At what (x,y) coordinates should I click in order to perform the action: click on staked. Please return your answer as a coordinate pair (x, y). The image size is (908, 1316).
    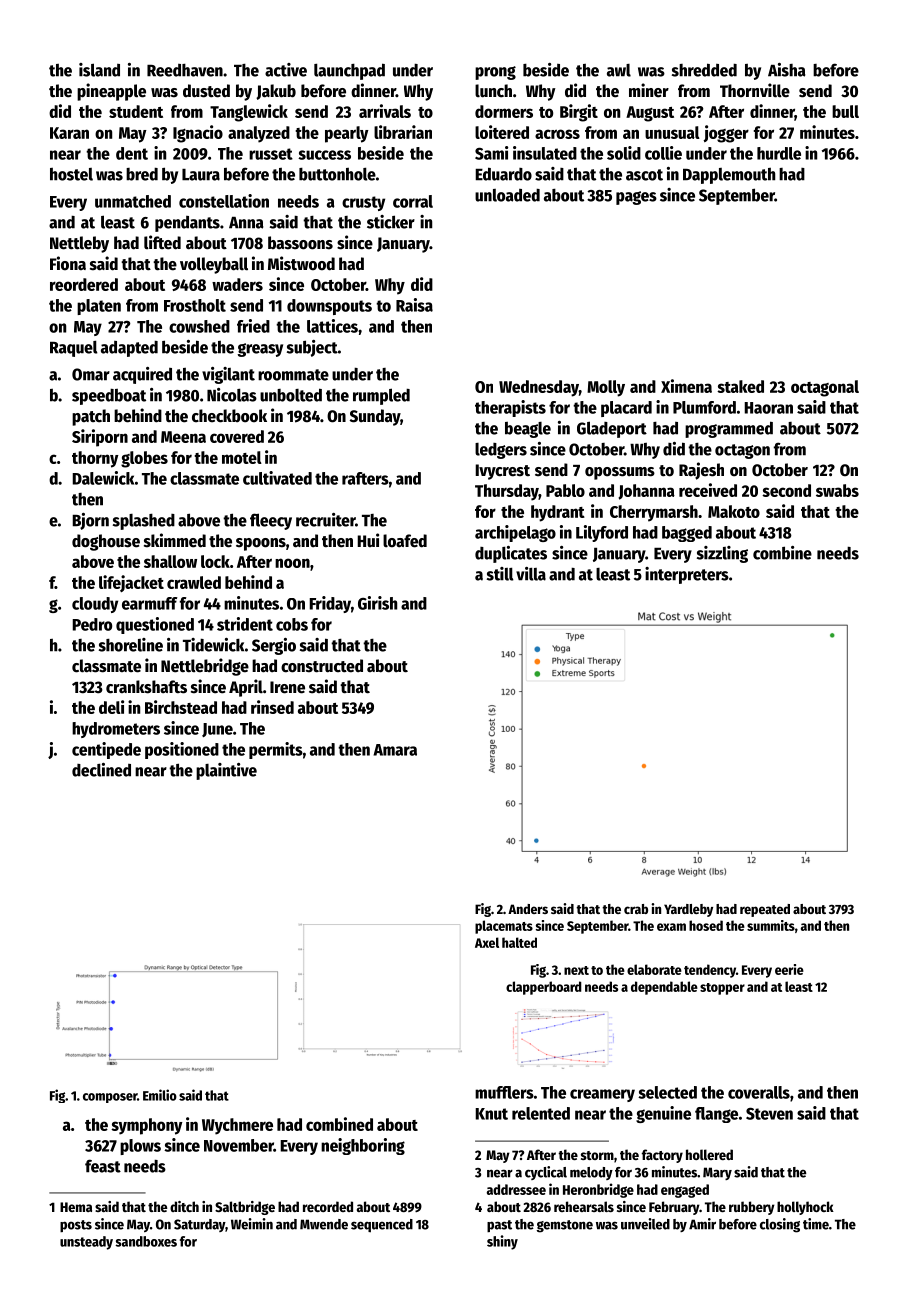
    Looking at the image, I should click on (740, 386).
